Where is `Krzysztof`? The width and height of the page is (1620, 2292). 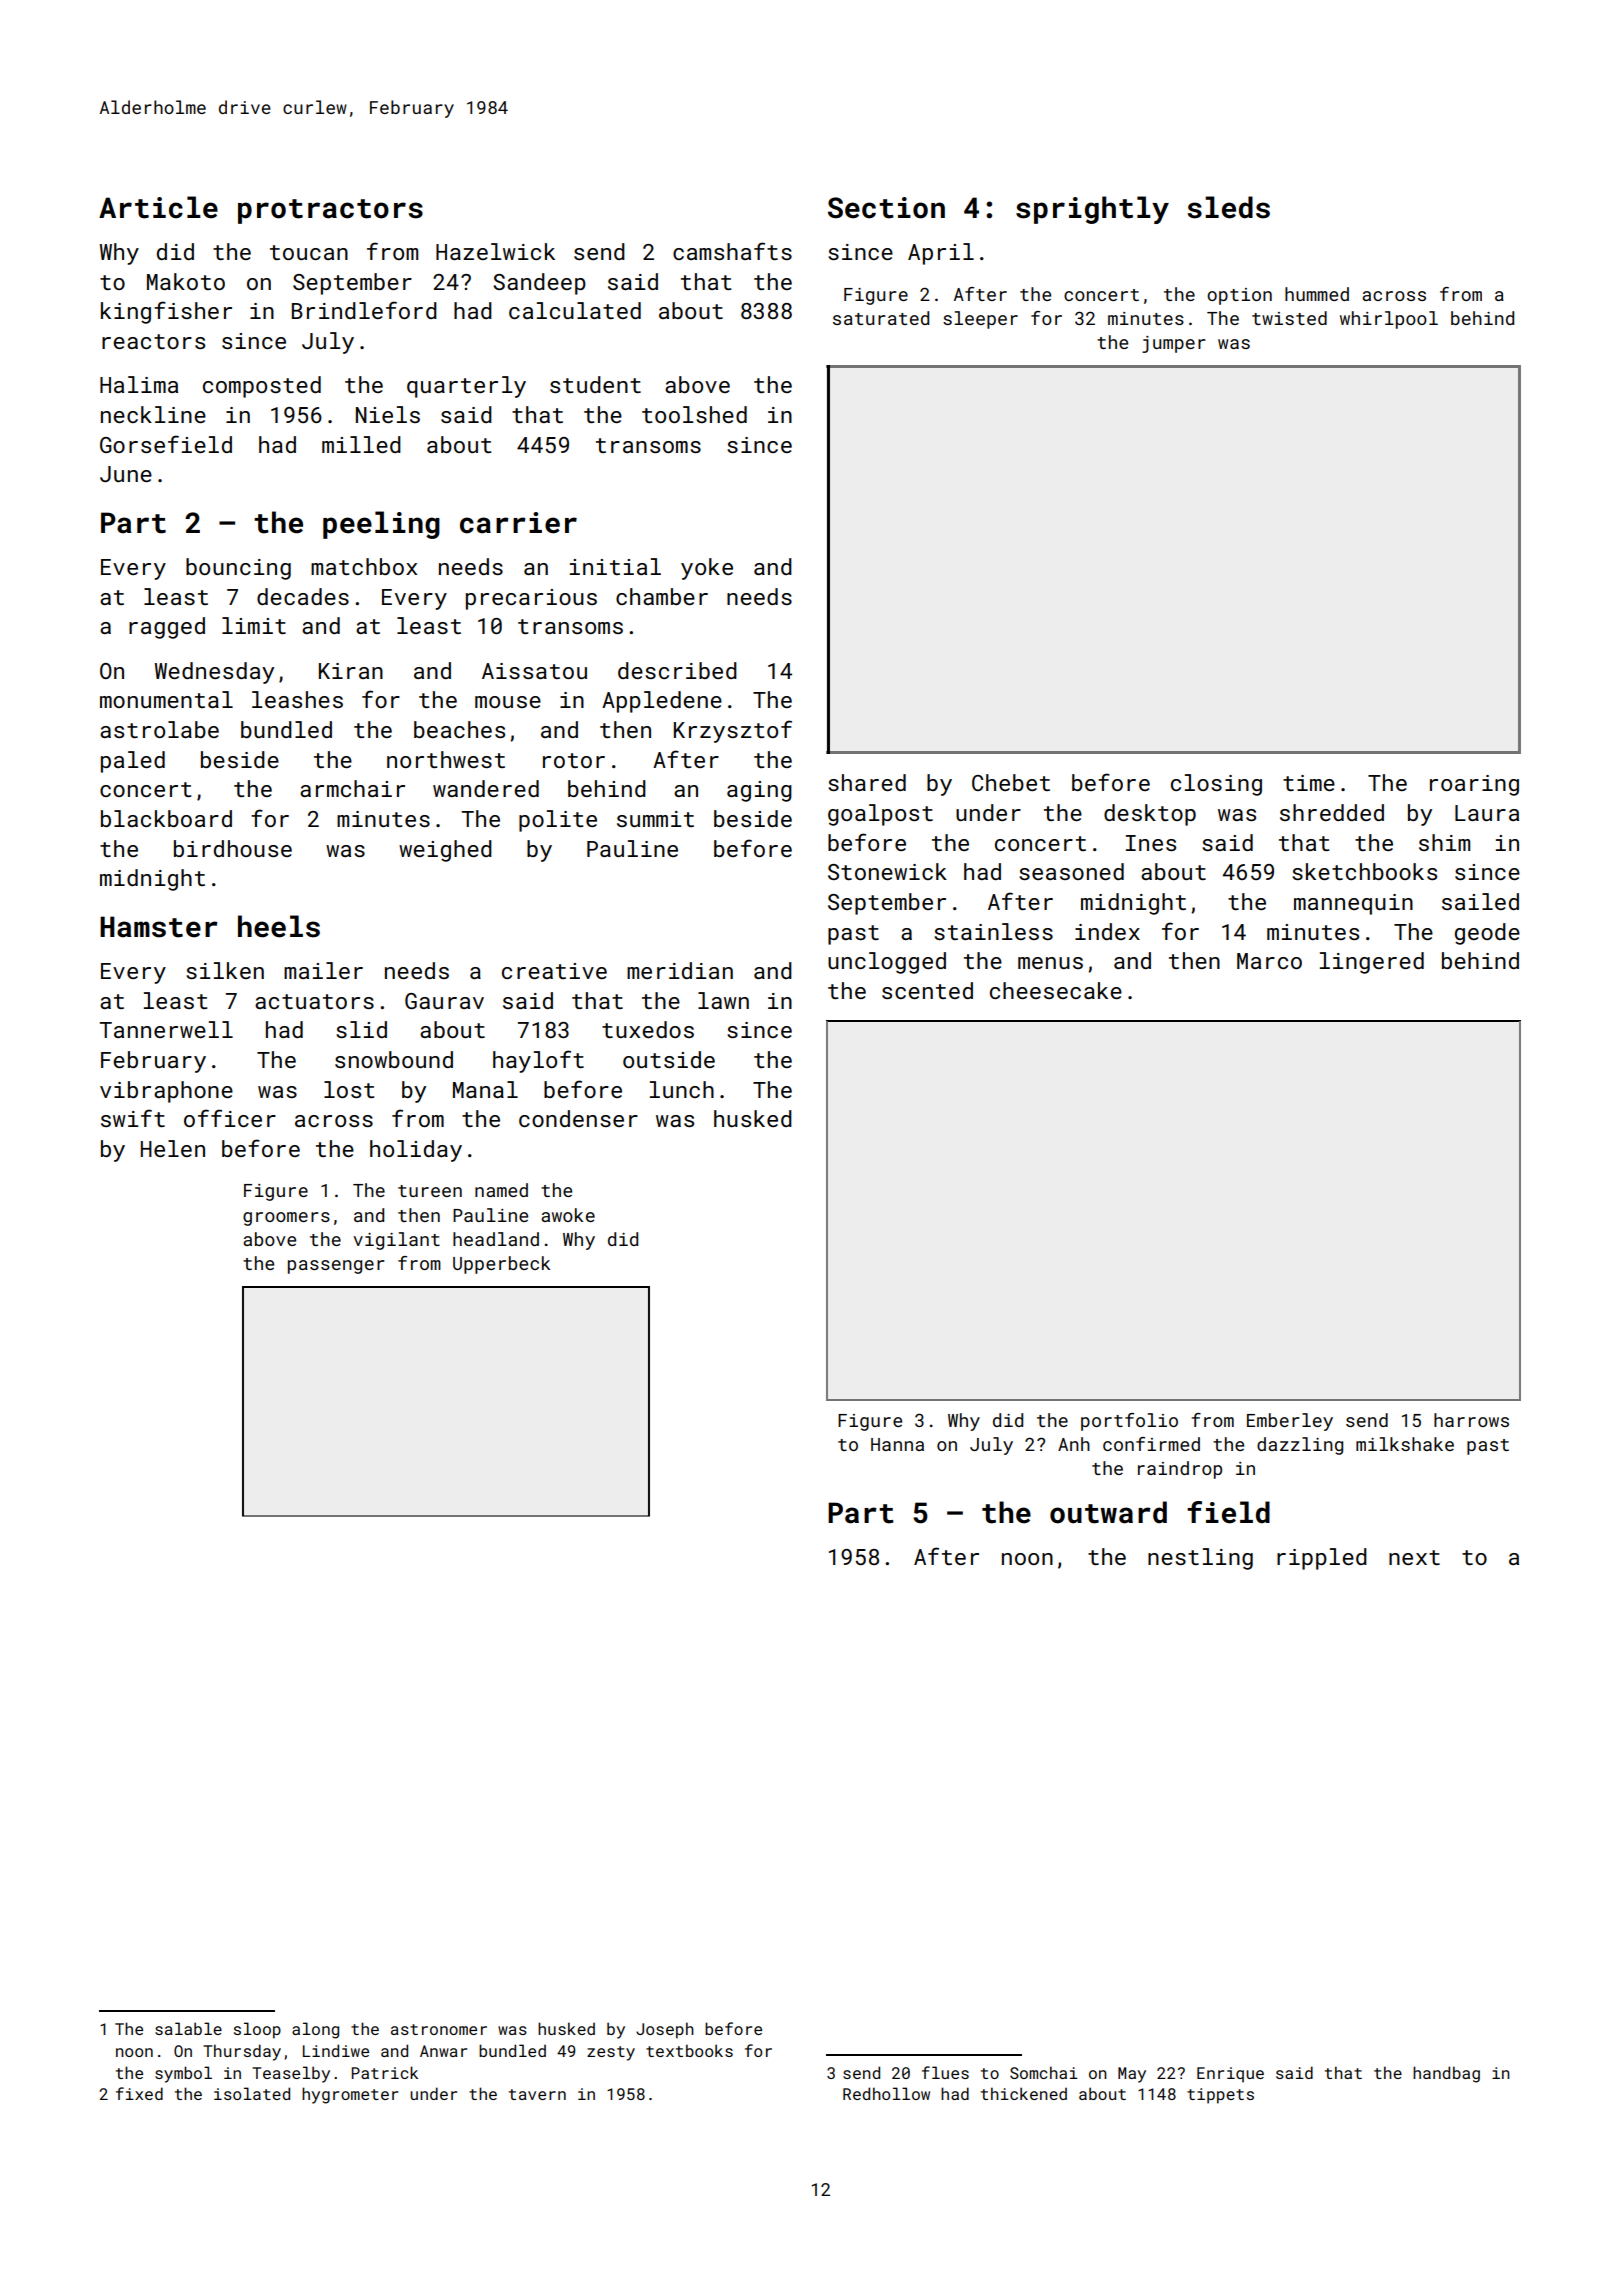 Krzysztof is located at coordinates (733, 731).
